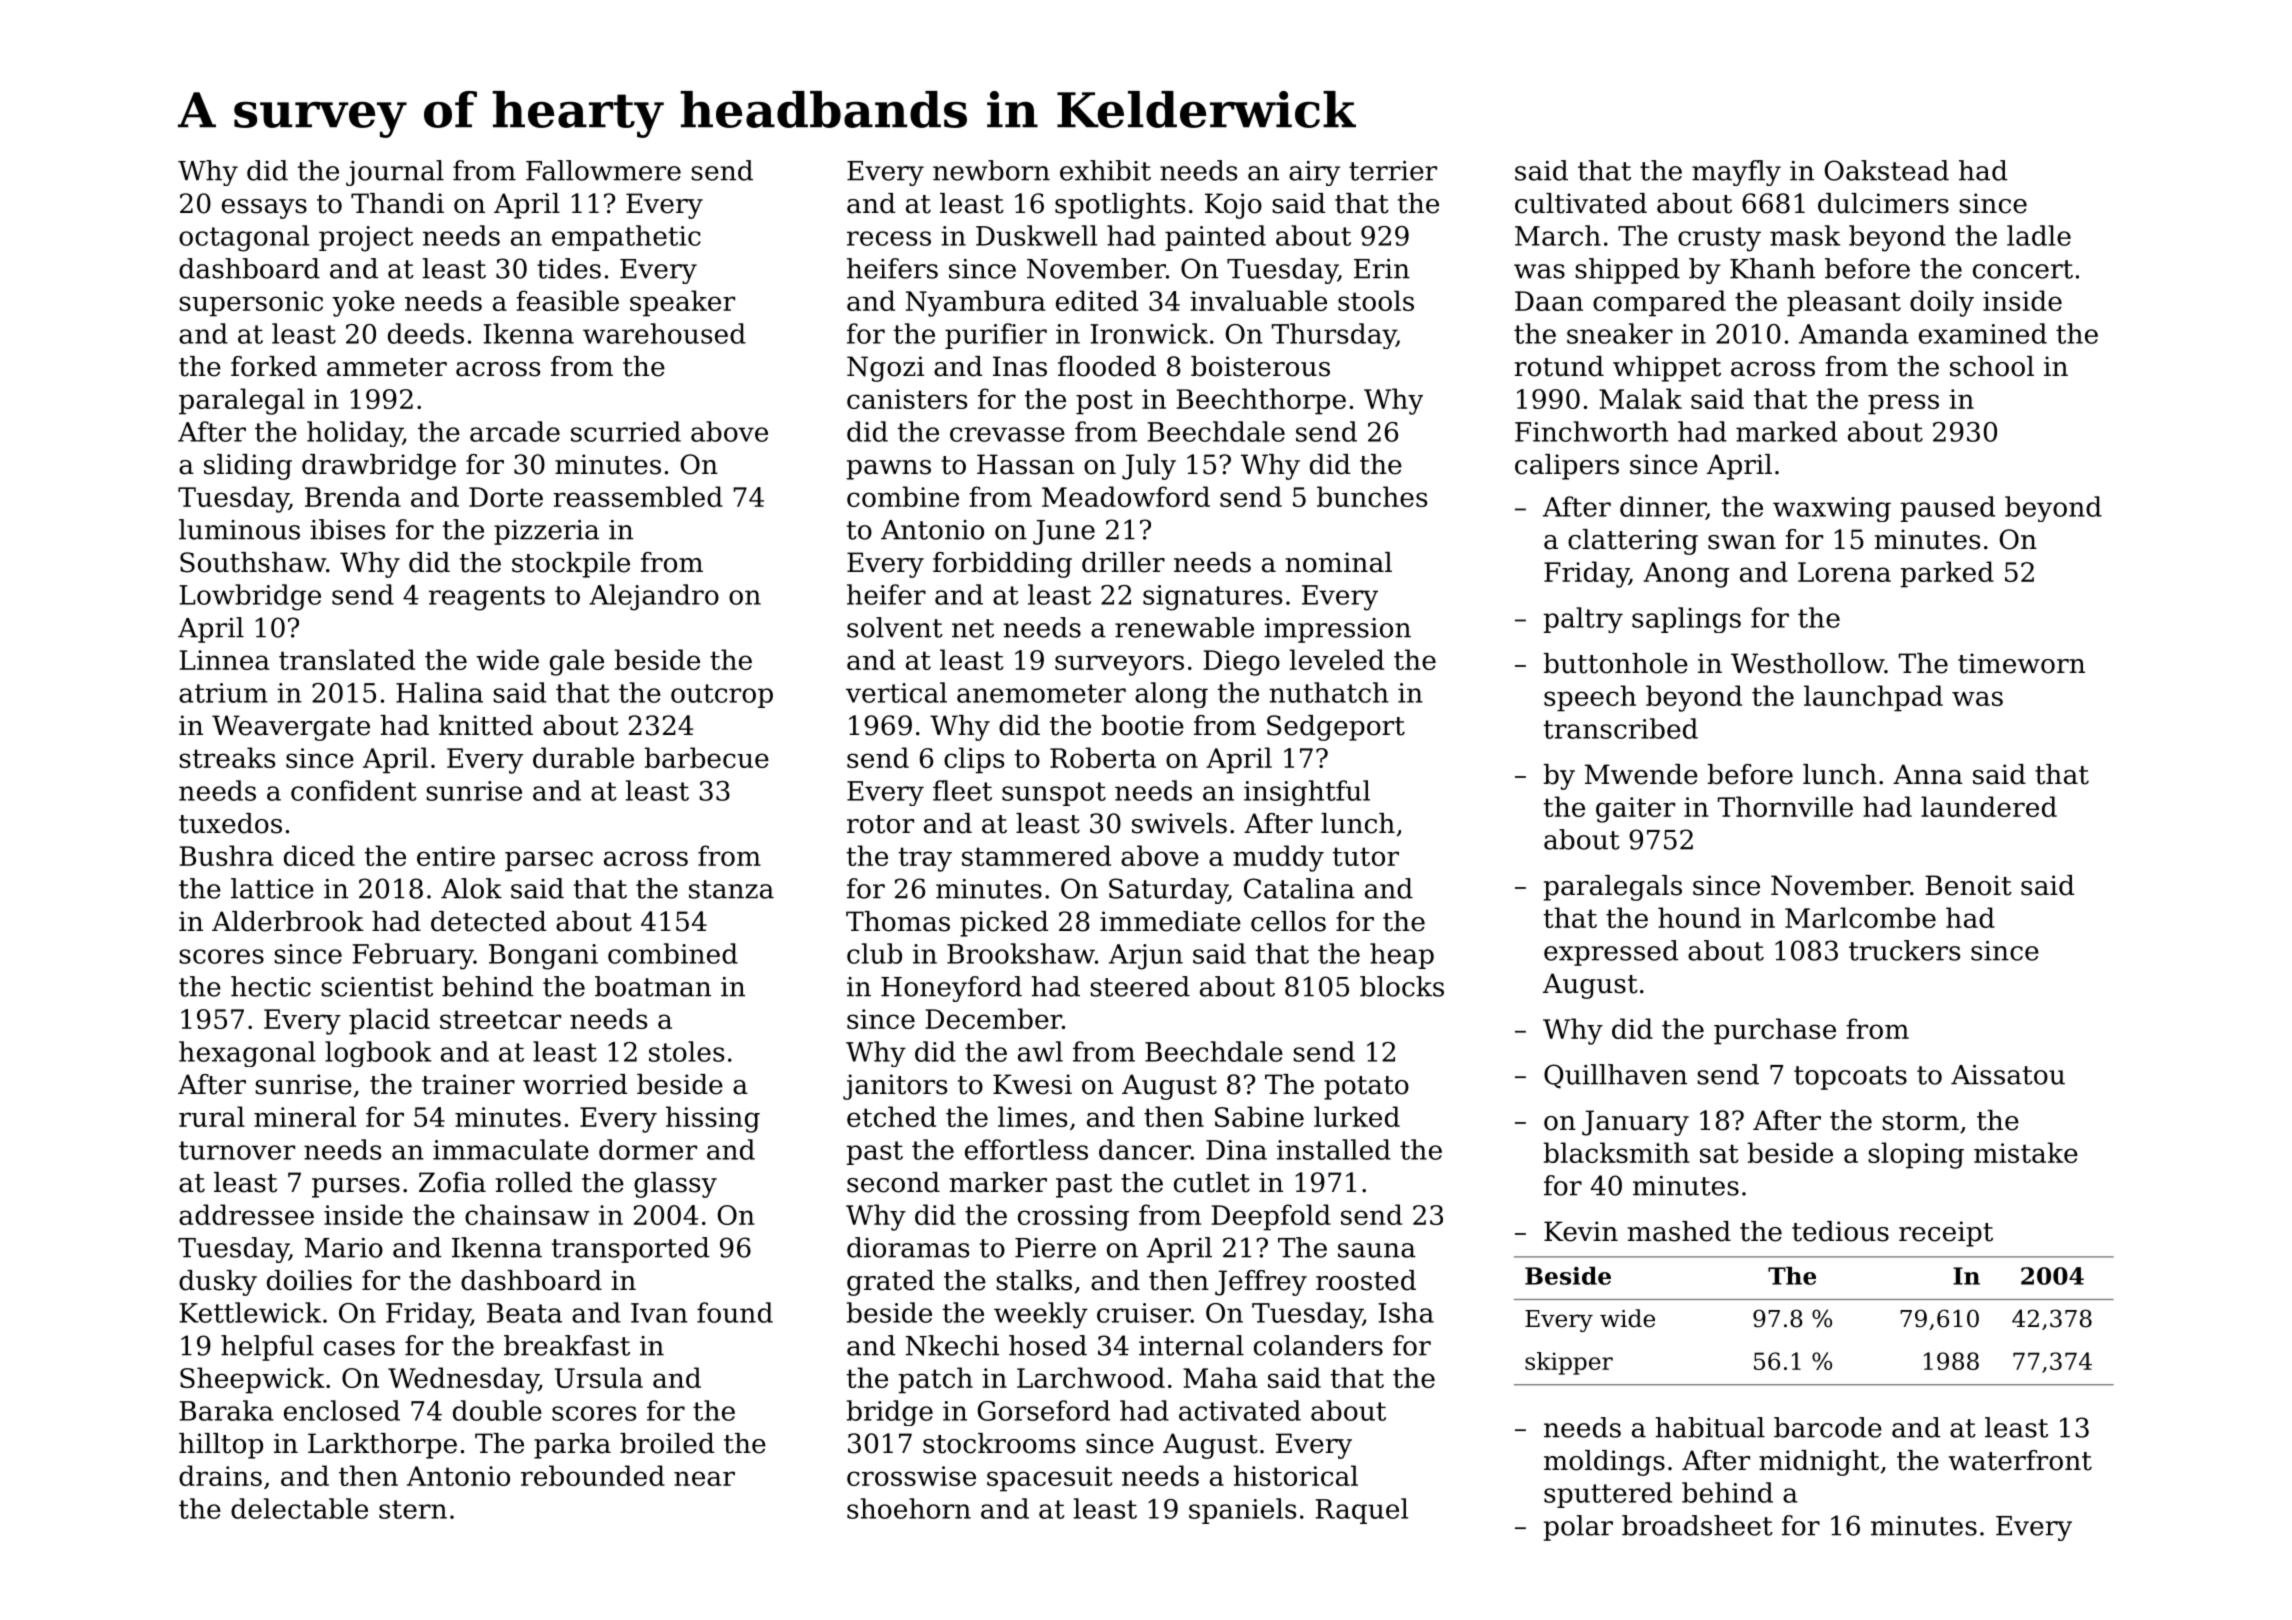 Image resolution: width=2292 pixels, height=1620 pixels. Describe the element at coordinates (1887, 170) in the page. I see `Oakstead` at that location.
